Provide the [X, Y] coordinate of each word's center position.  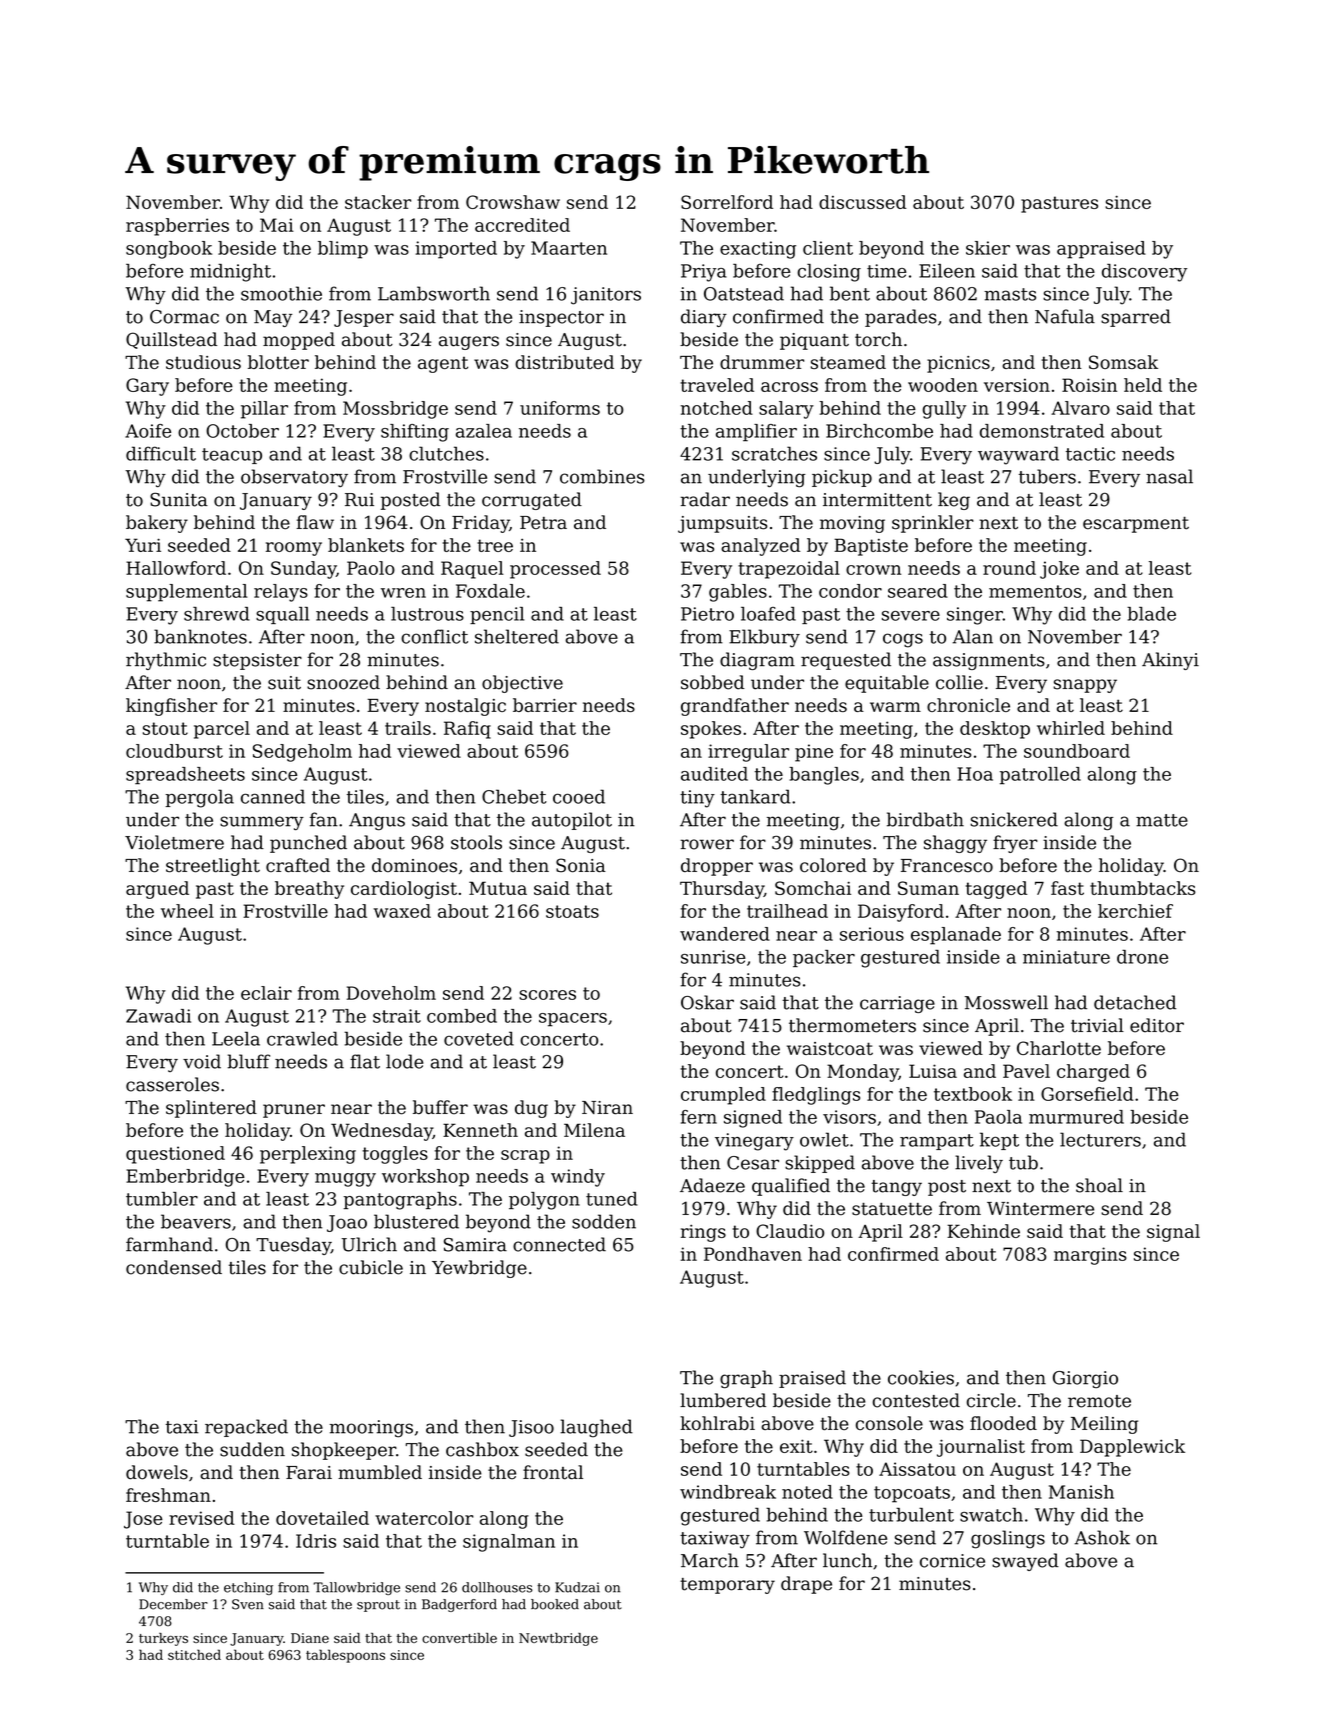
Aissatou [917, 1469]
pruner [294, 1111]
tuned [612, 1199]
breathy [309, 890]
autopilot [572, 821]
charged [1093, 1073]
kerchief [1135, 911]
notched [717, 408]
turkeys [163, 1639]
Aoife [148, 431]
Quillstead [171, 340]
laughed [596, 1428]
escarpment [1136, 525]
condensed [174, 1267]
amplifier [756, 433]
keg [954, 501]
